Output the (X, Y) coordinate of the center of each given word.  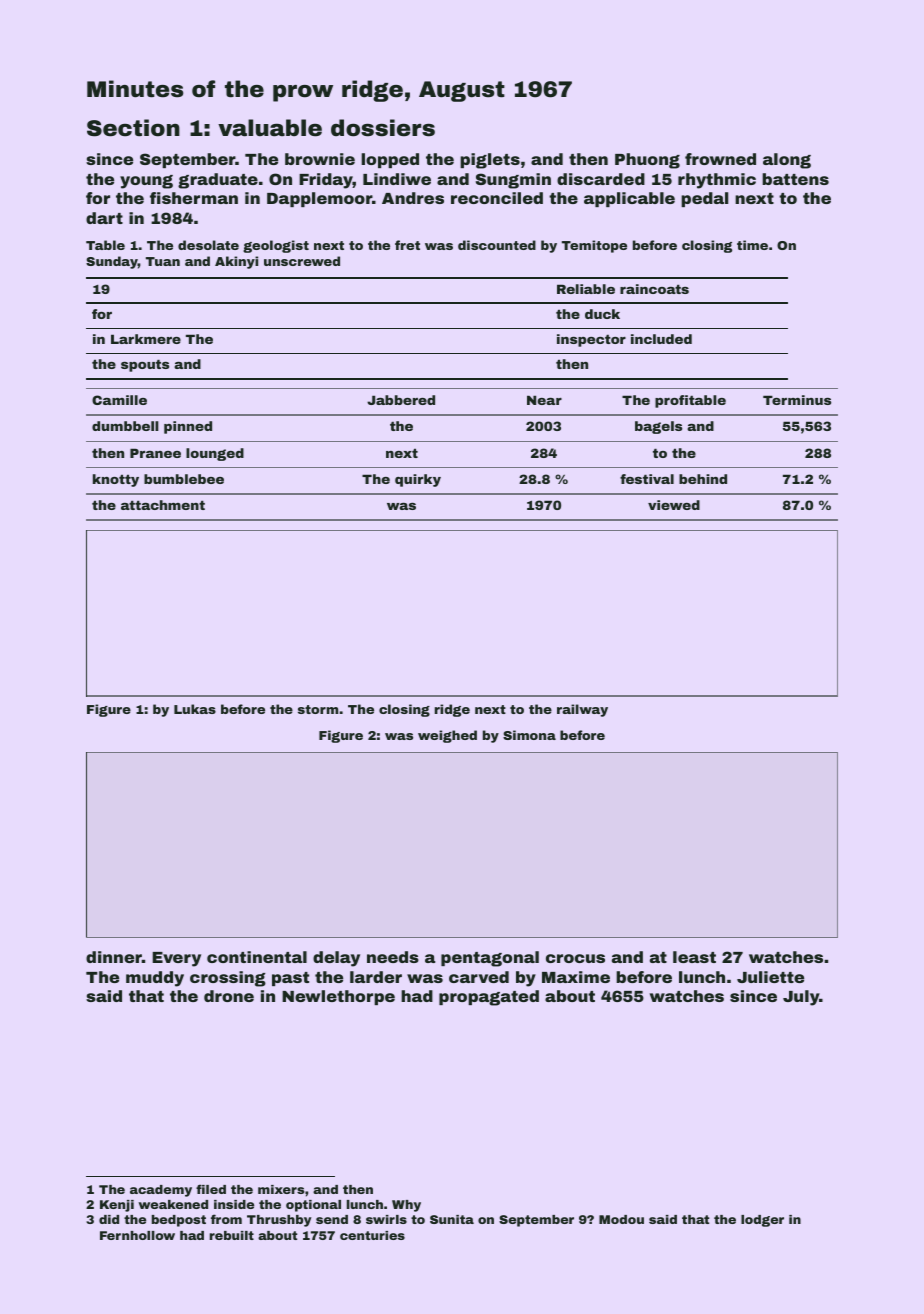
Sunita (452, 1219)
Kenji (117, 1206)
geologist (276, 246)
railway (582, 710)
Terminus (797, 400)
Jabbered (401, 400)
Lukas (195, 709)
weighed (447, 736)
